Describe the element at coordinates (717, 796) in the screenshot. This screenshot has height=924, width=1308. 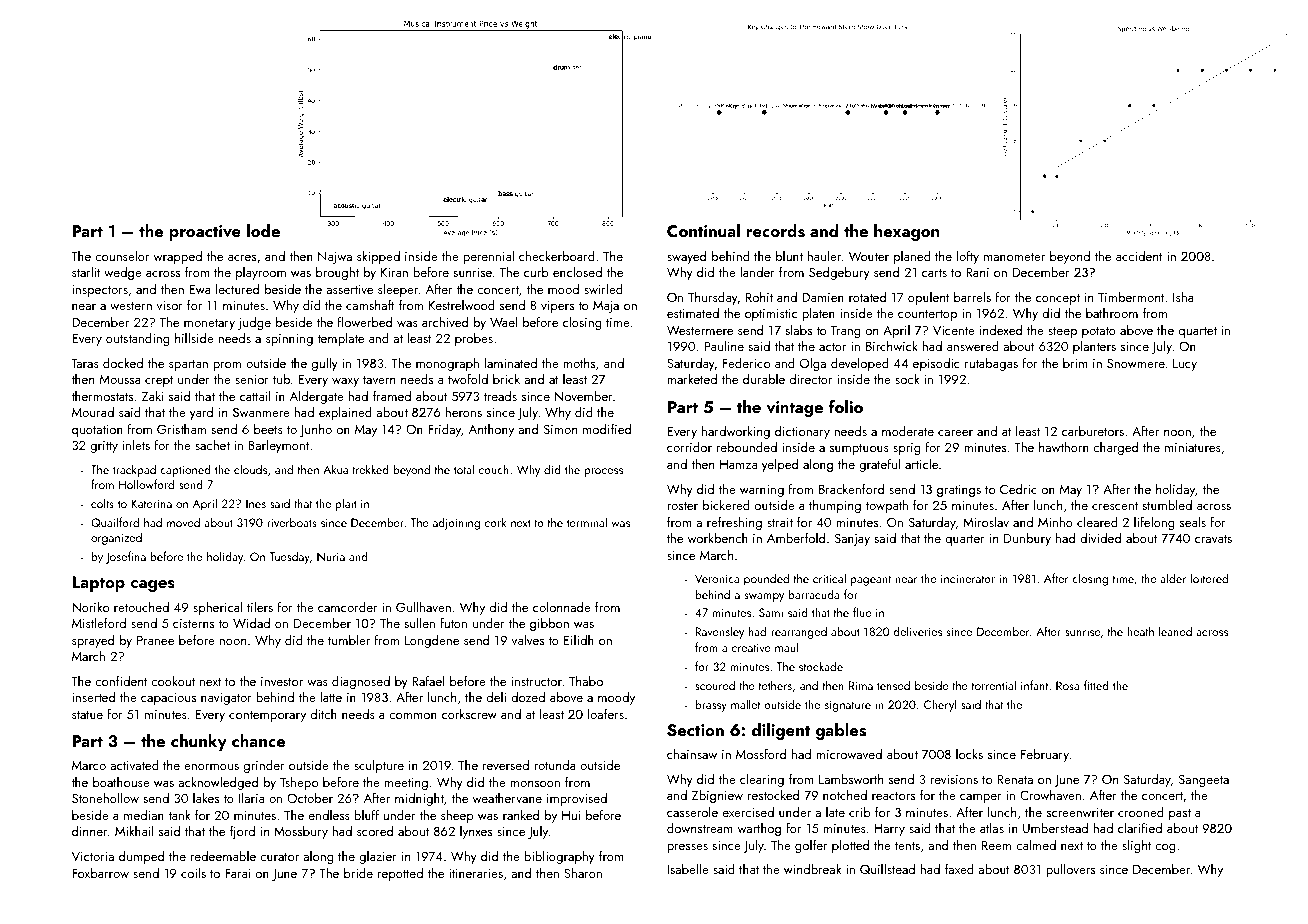
I see `Zbigniew` at that location.
